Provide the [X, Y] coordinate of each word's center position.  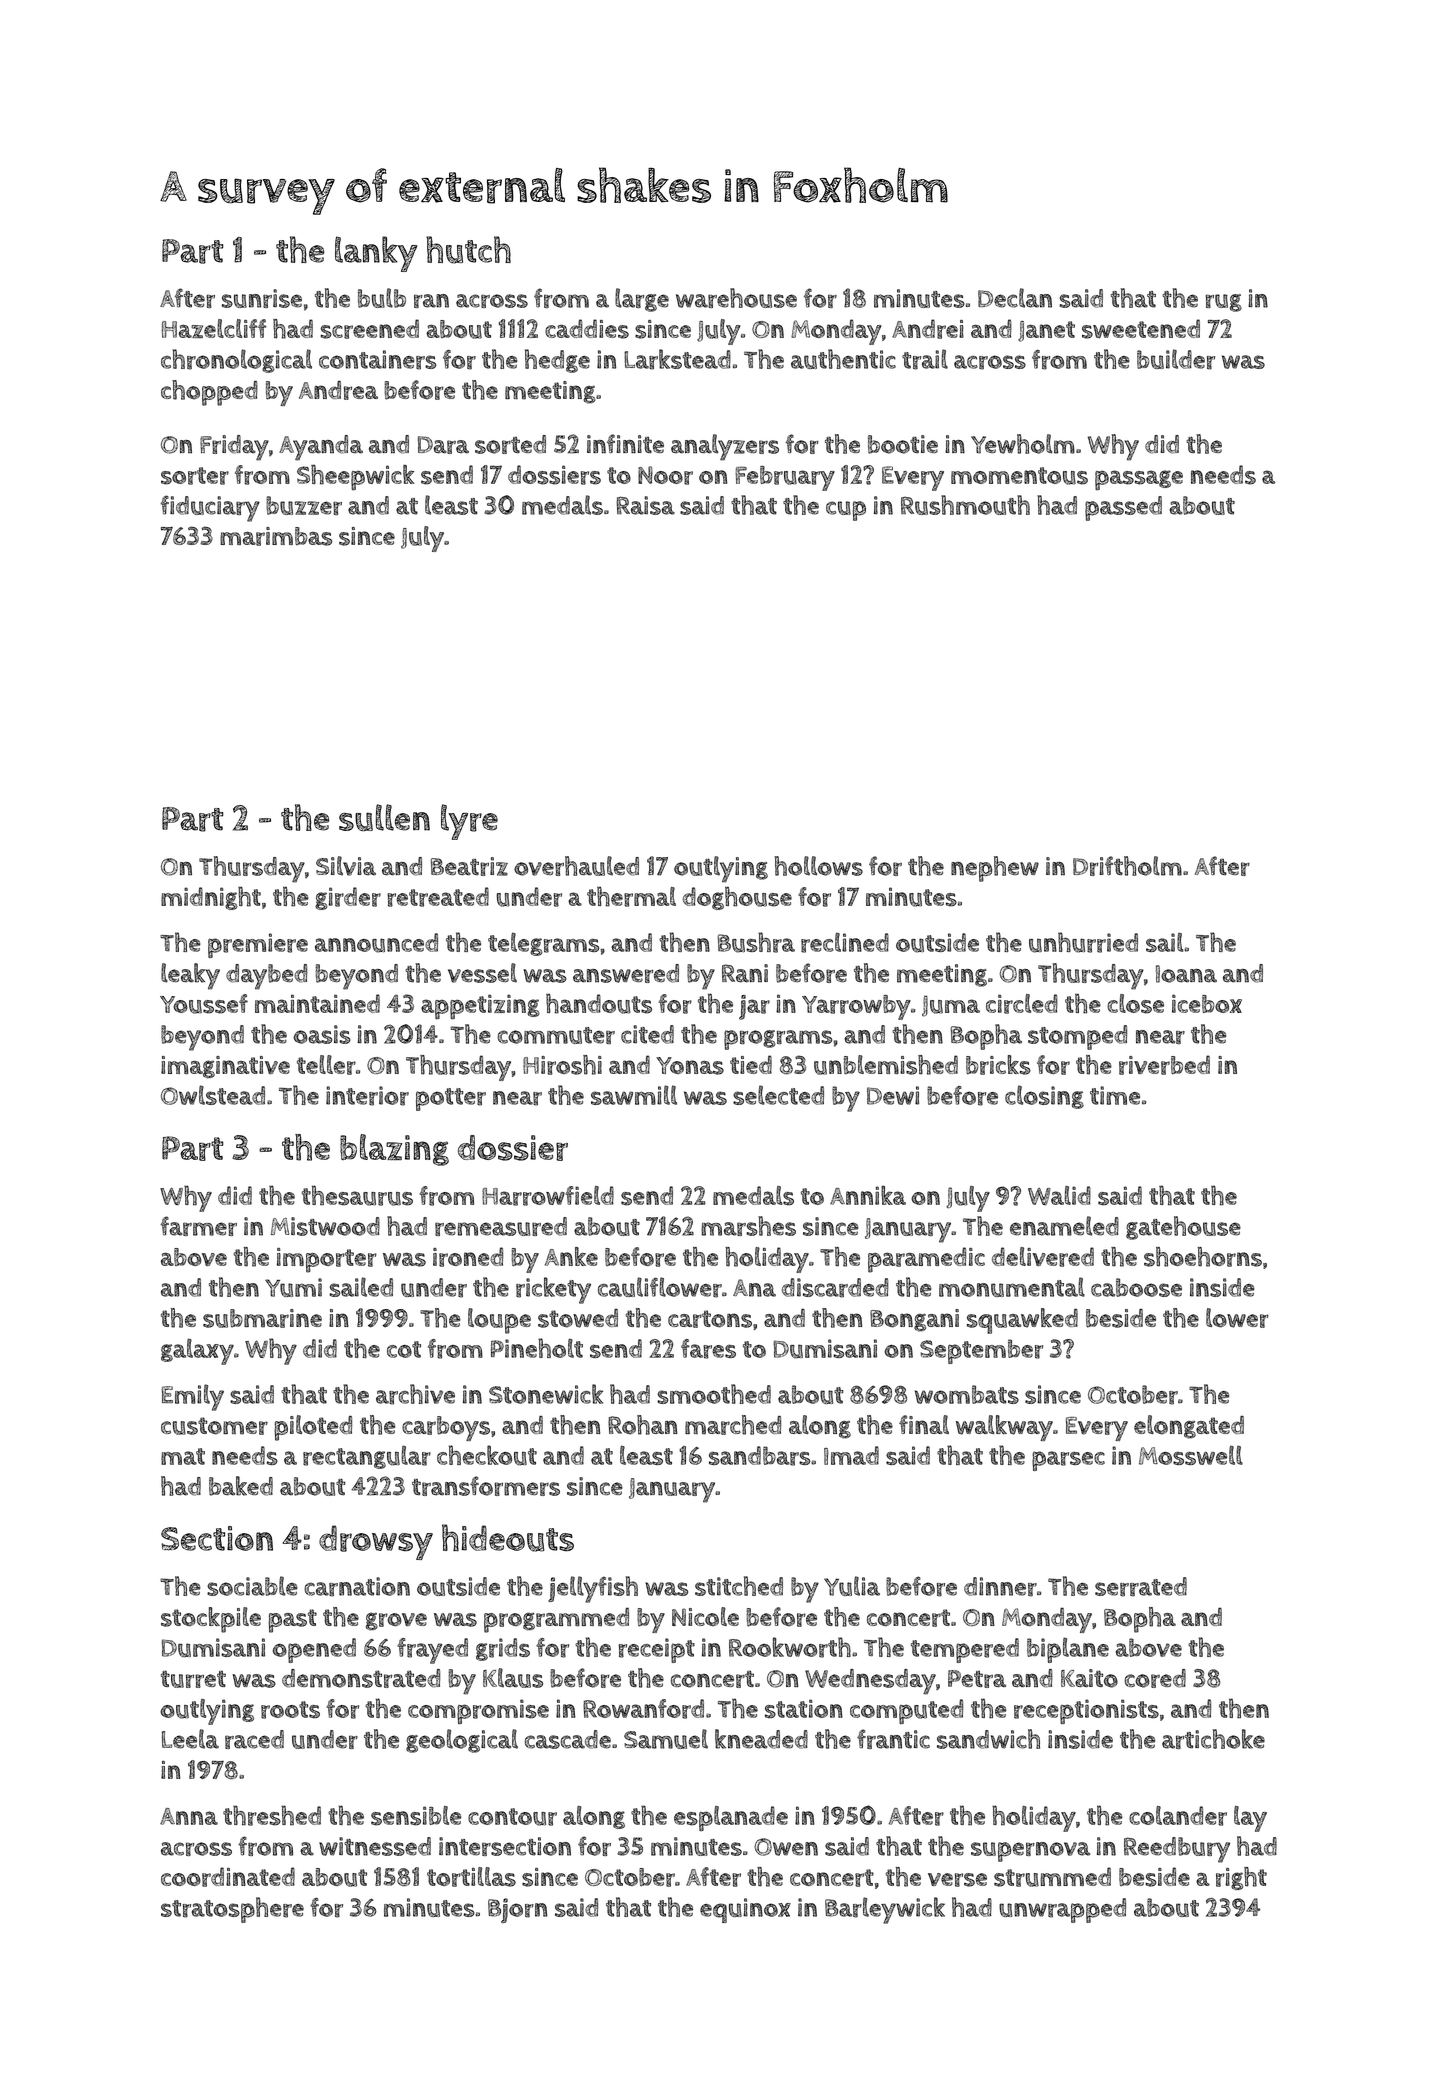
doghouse [737, 898]
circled [1022, 1004]
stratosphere [232, 1910]
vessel [482, 973]
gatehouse [1183, 1228]
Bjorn [518, 1910]
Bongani [914, 1320]
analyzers [725, 447]
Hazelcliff [214, 328]
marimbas [276, 536]
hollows [818, 866]
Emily [192, 1397]
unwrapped [1062, 1910]
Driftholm [1127, 866]
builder [1176, 359]
